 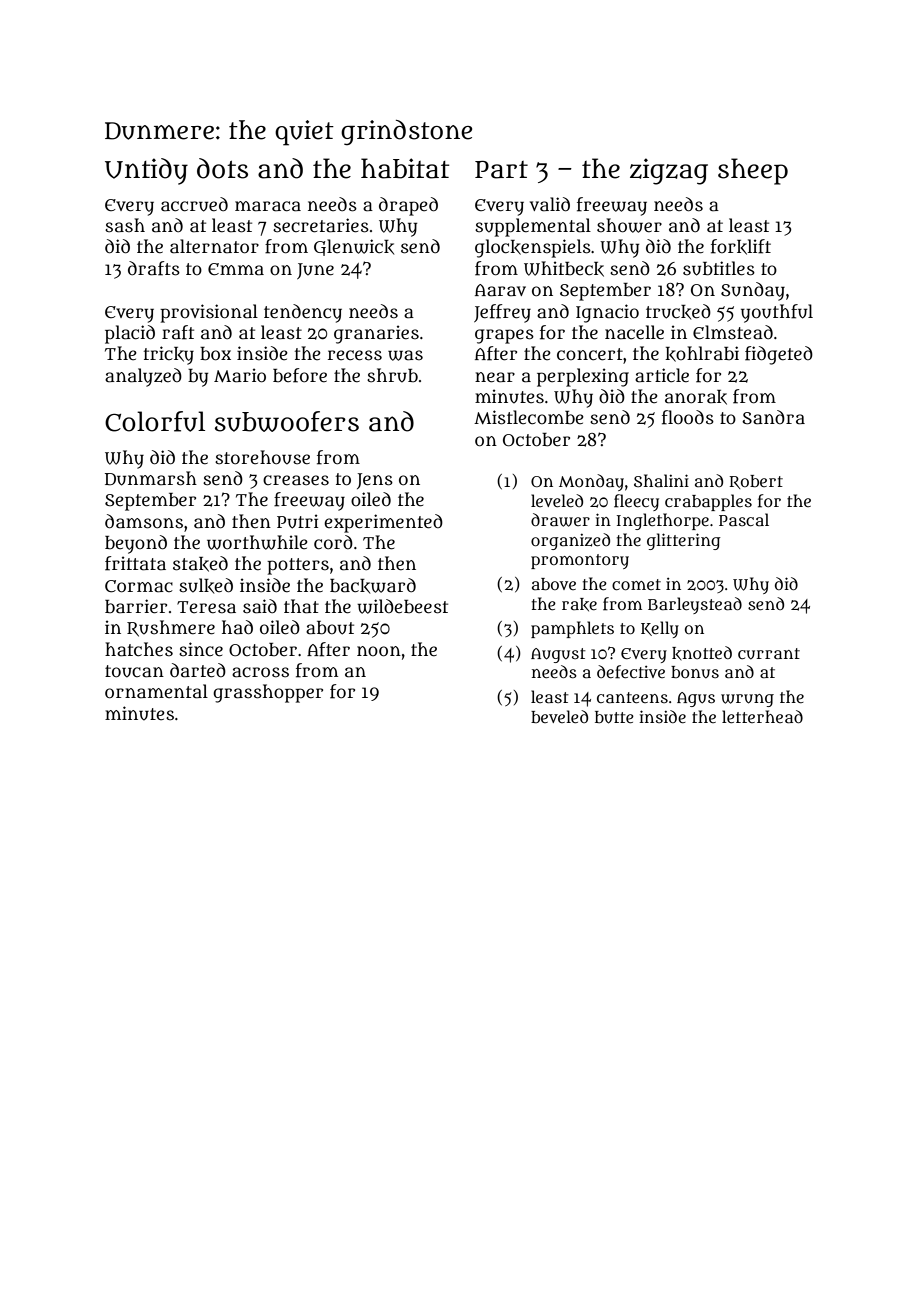 What do you see at coordinates (559, 716) in the screenshot?
I see `beveled` at bounding box center [559, 716].
